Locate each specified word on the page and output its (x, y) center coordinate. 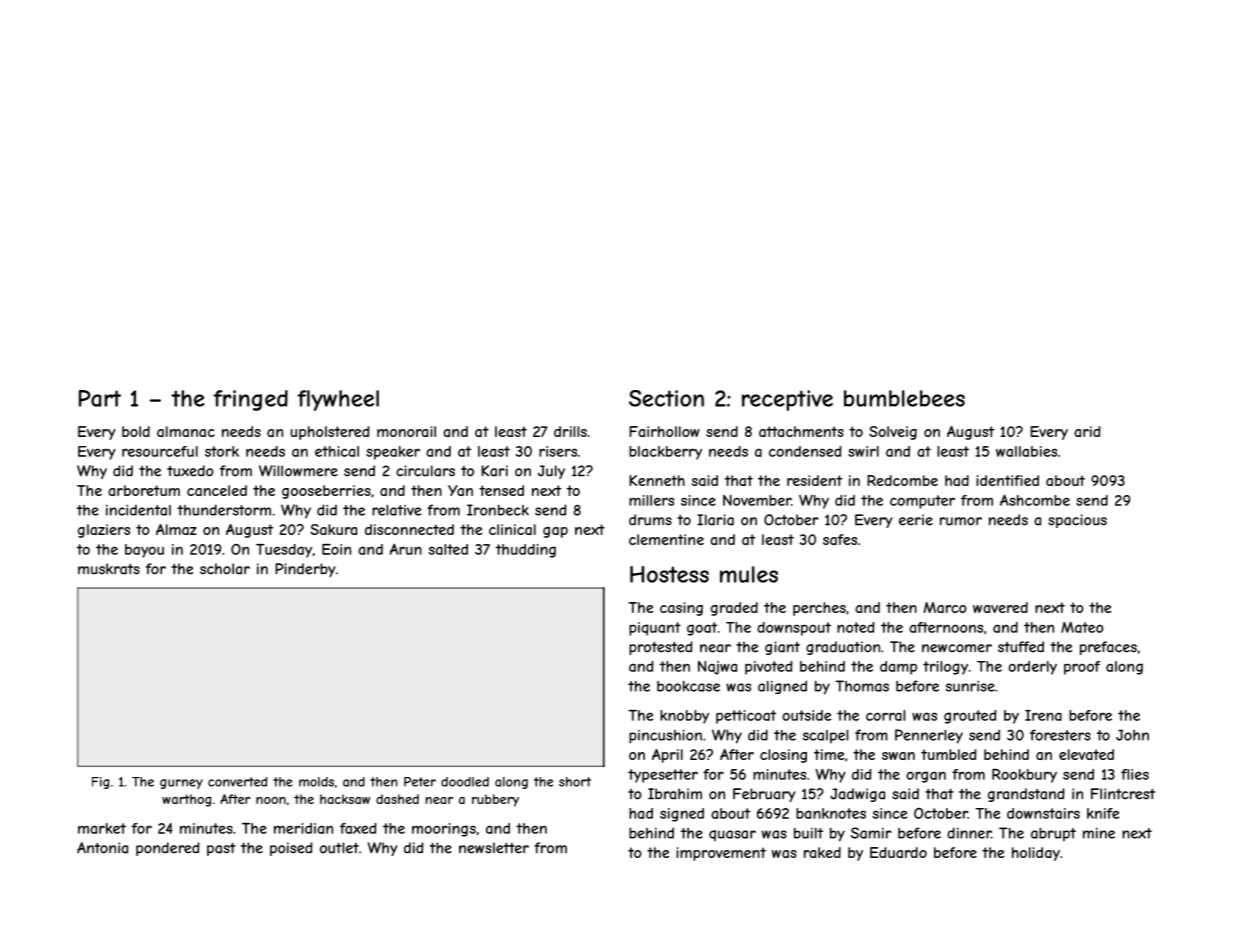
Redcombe (902, 480)
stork (222, 451)
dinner (969, 833)
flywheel (338, 400)
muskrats (109, 569)
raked (822, 852)
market (102, 828)
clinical (512, 529)
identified (1007, 480)
